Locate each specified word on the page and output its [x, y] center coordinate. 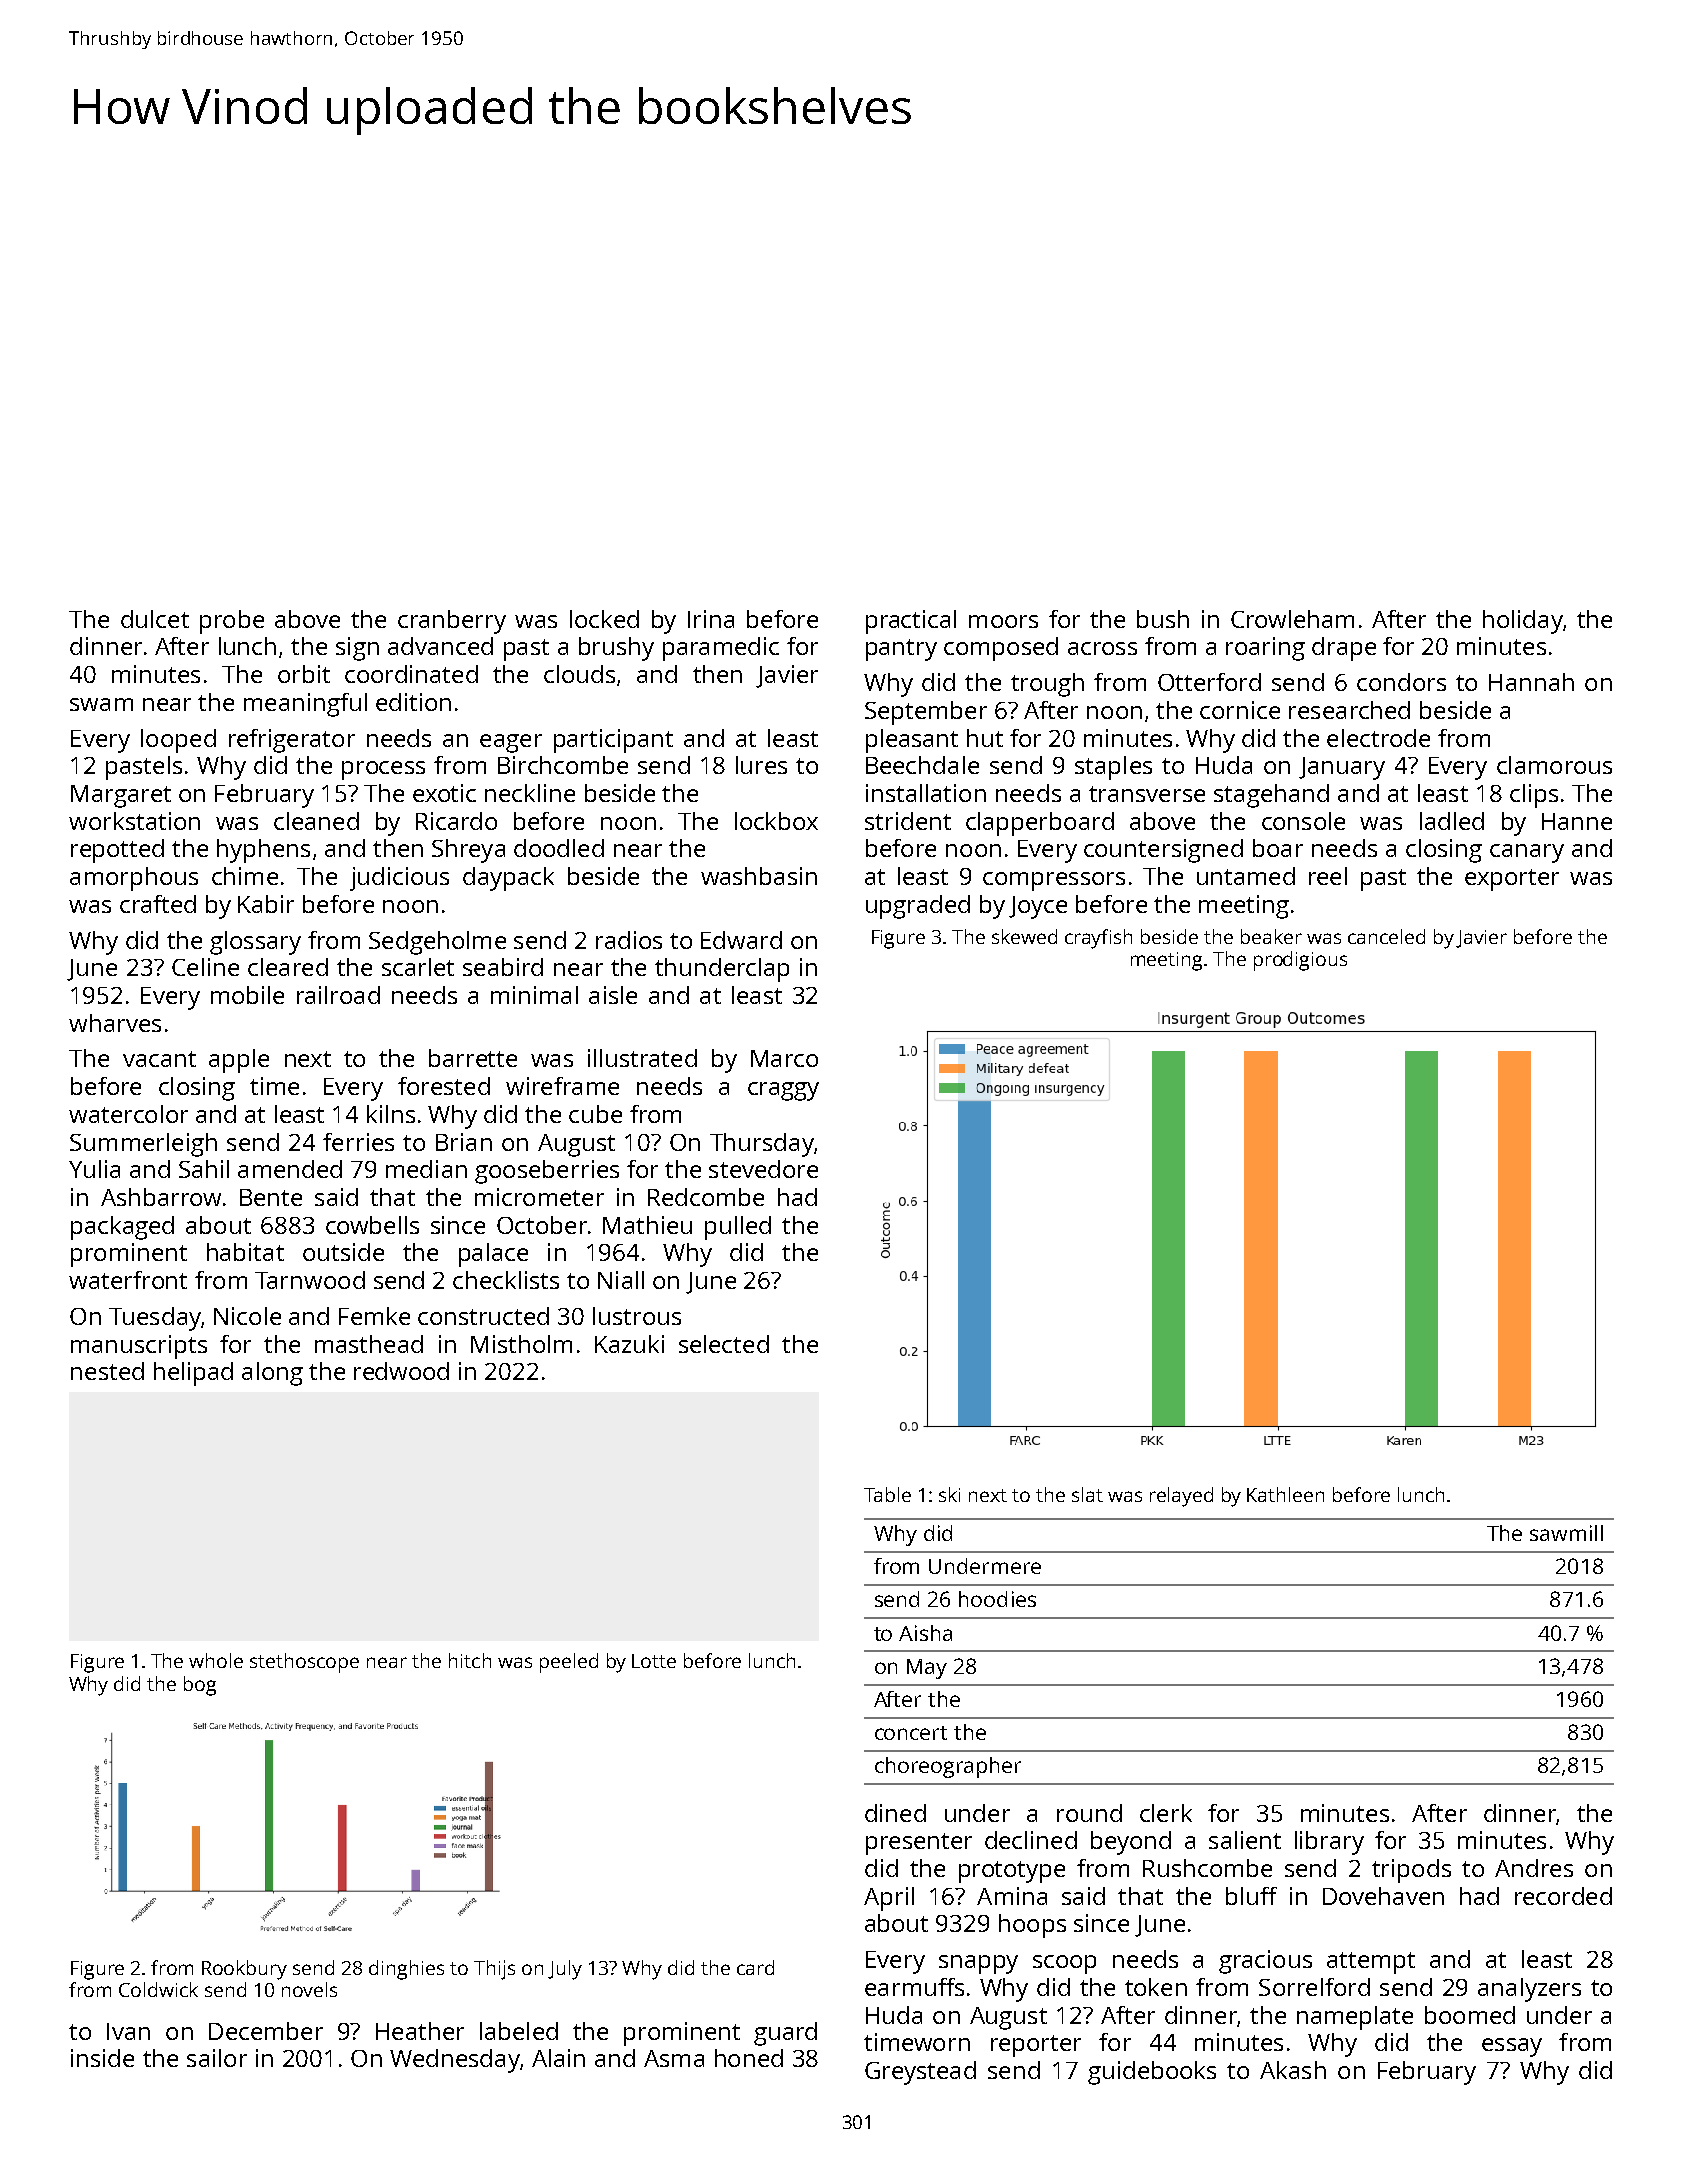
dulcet [155, 619]
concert [911, 1733]
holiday [1523, 622]
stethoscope [304, 1663]
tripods [1411, 1871]
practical [911, 622]
